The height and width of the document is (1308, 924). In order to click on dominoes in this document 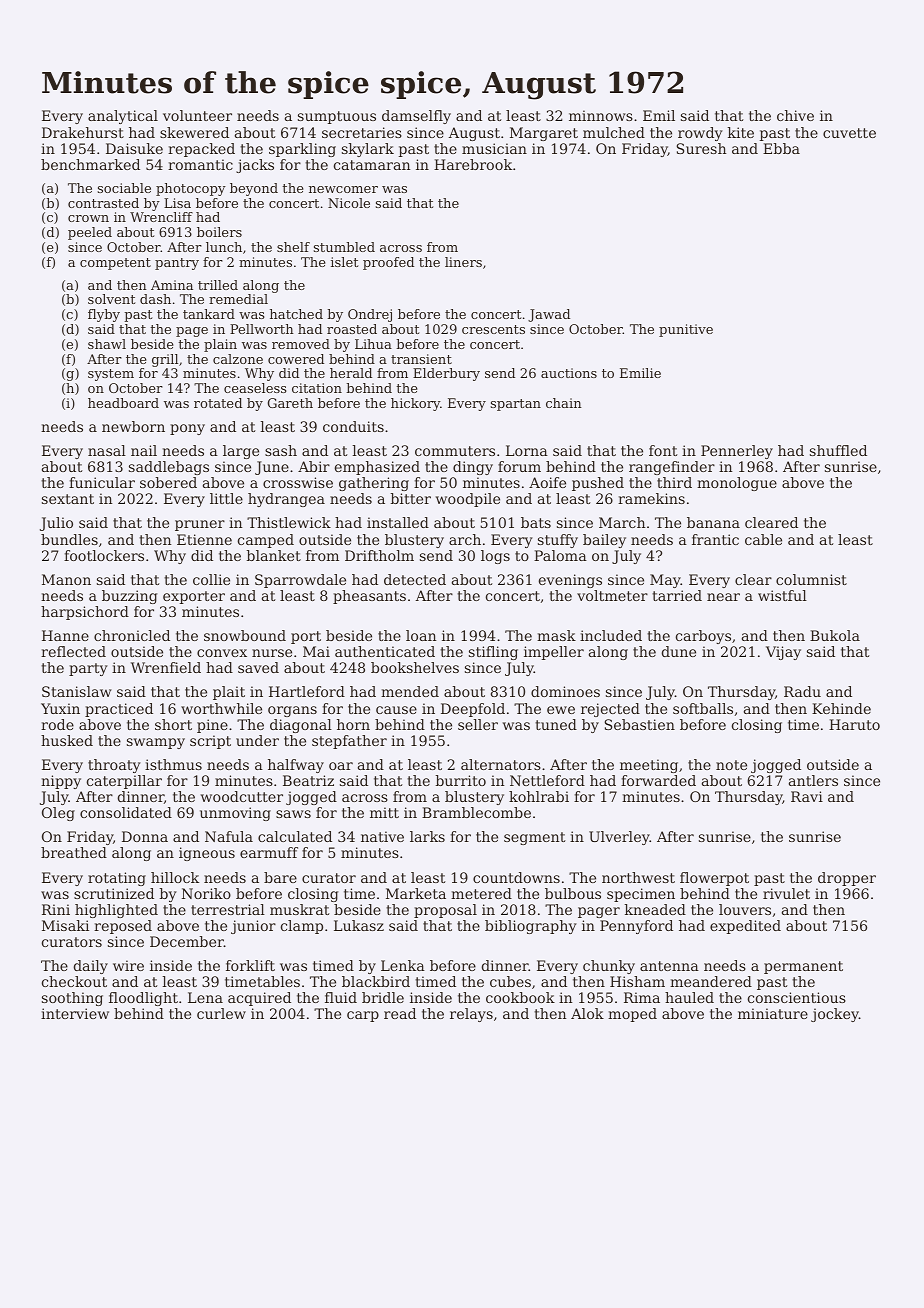, I will do `click(565, 691)`.
